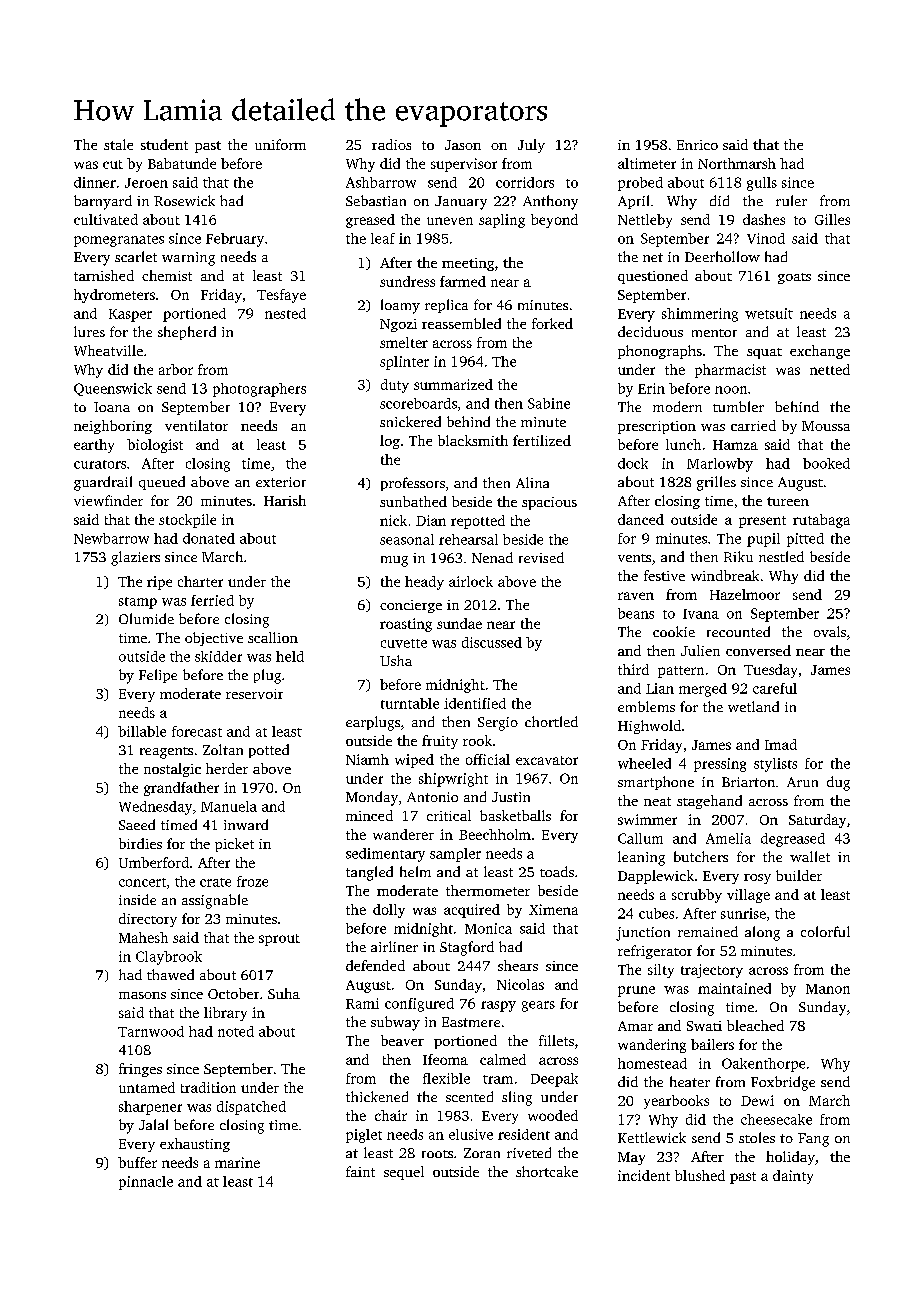 The width and height of the document is (924, 1308). Describe the element at coordinates (832, 219) in the document. I see `Gilles` at that location.
